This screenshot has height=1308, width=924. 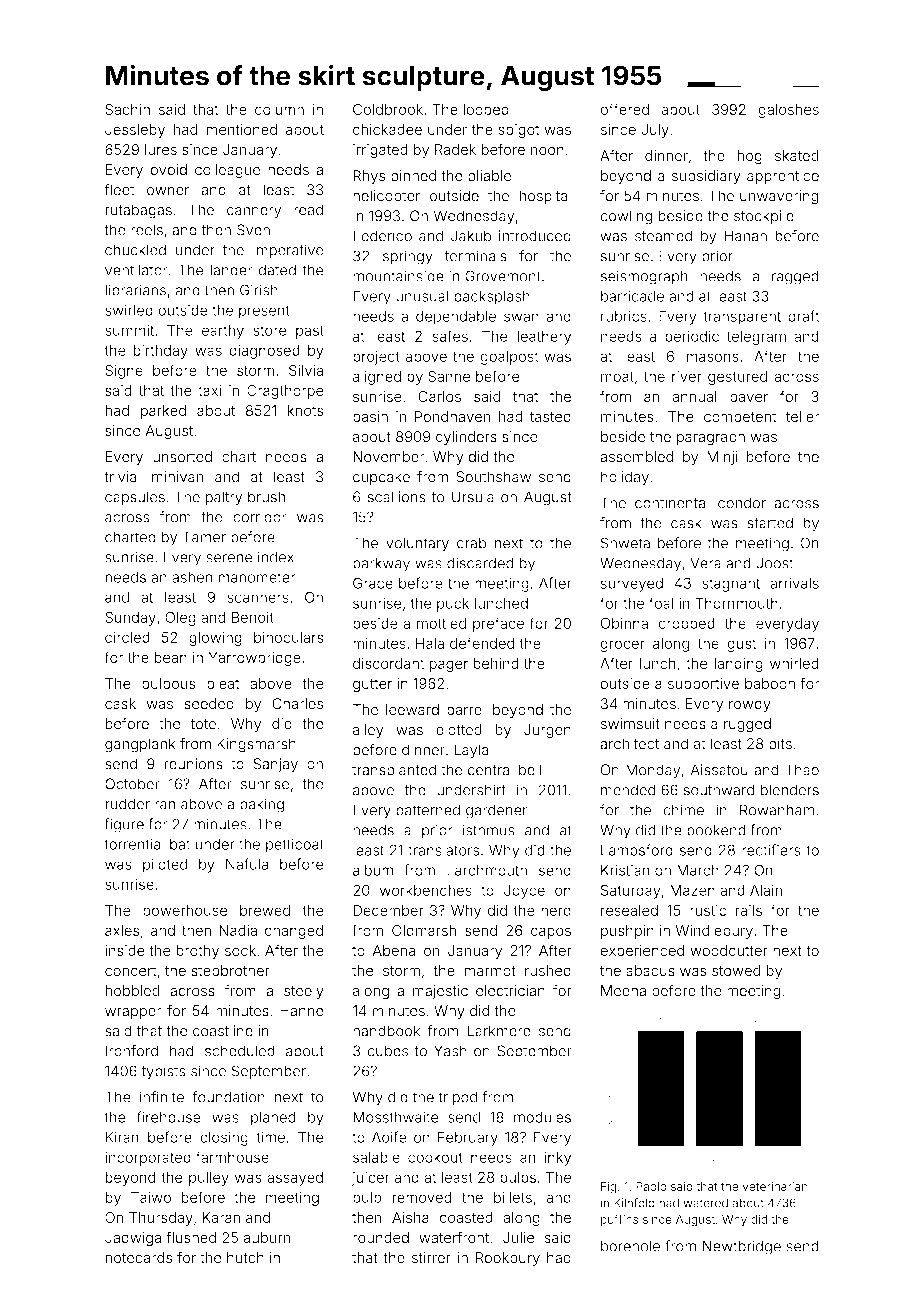 What do you see at coordinates (692, 338) in the screenshot?
I see `periodic` at bounding box center [692, 338].
